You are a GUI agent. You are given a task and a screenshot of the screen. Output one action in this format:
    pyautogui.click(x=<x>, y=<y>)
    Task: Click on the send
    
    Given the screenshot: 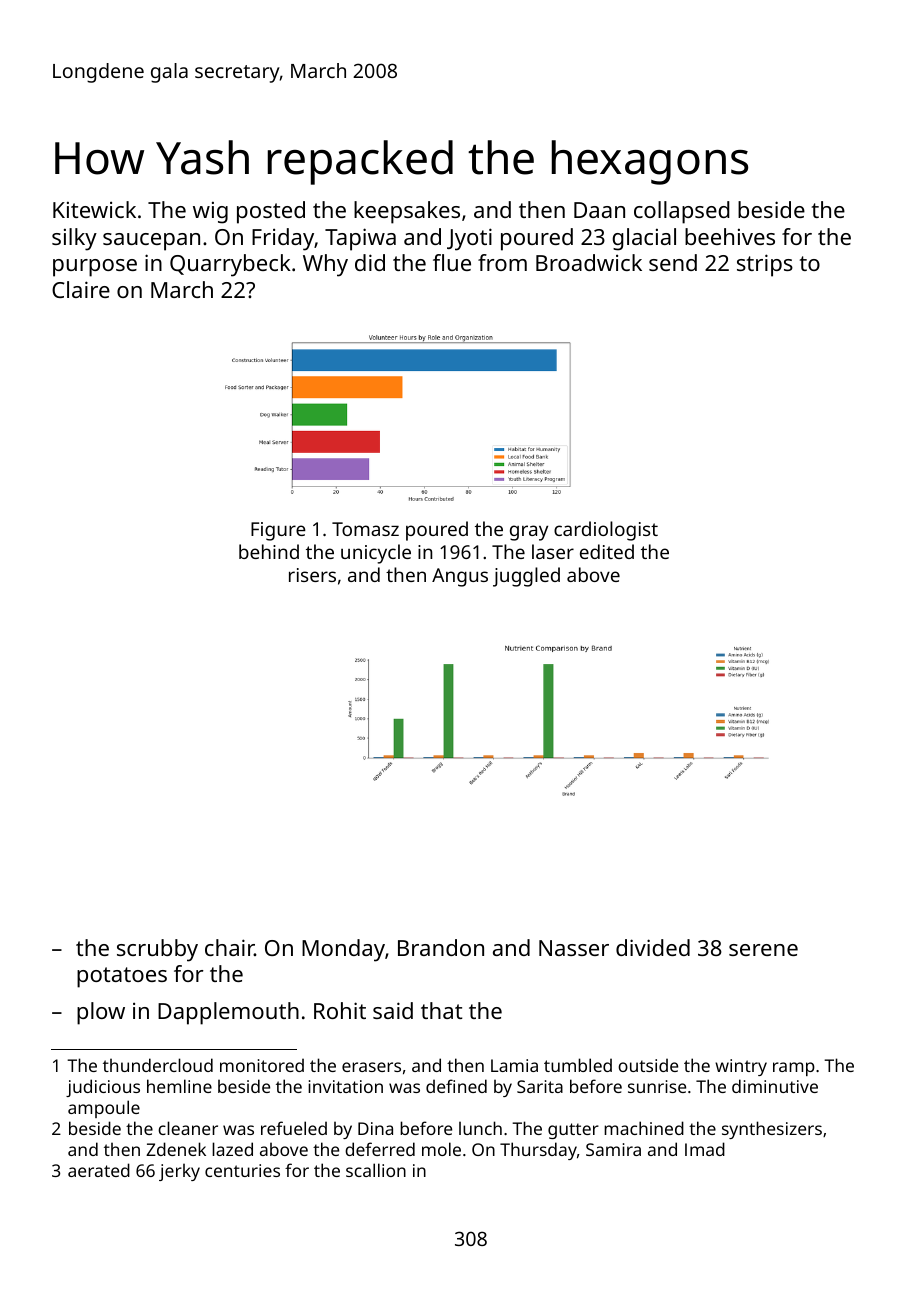 What is the action you would take?
    pyautogui.click(x=673, y=262)
